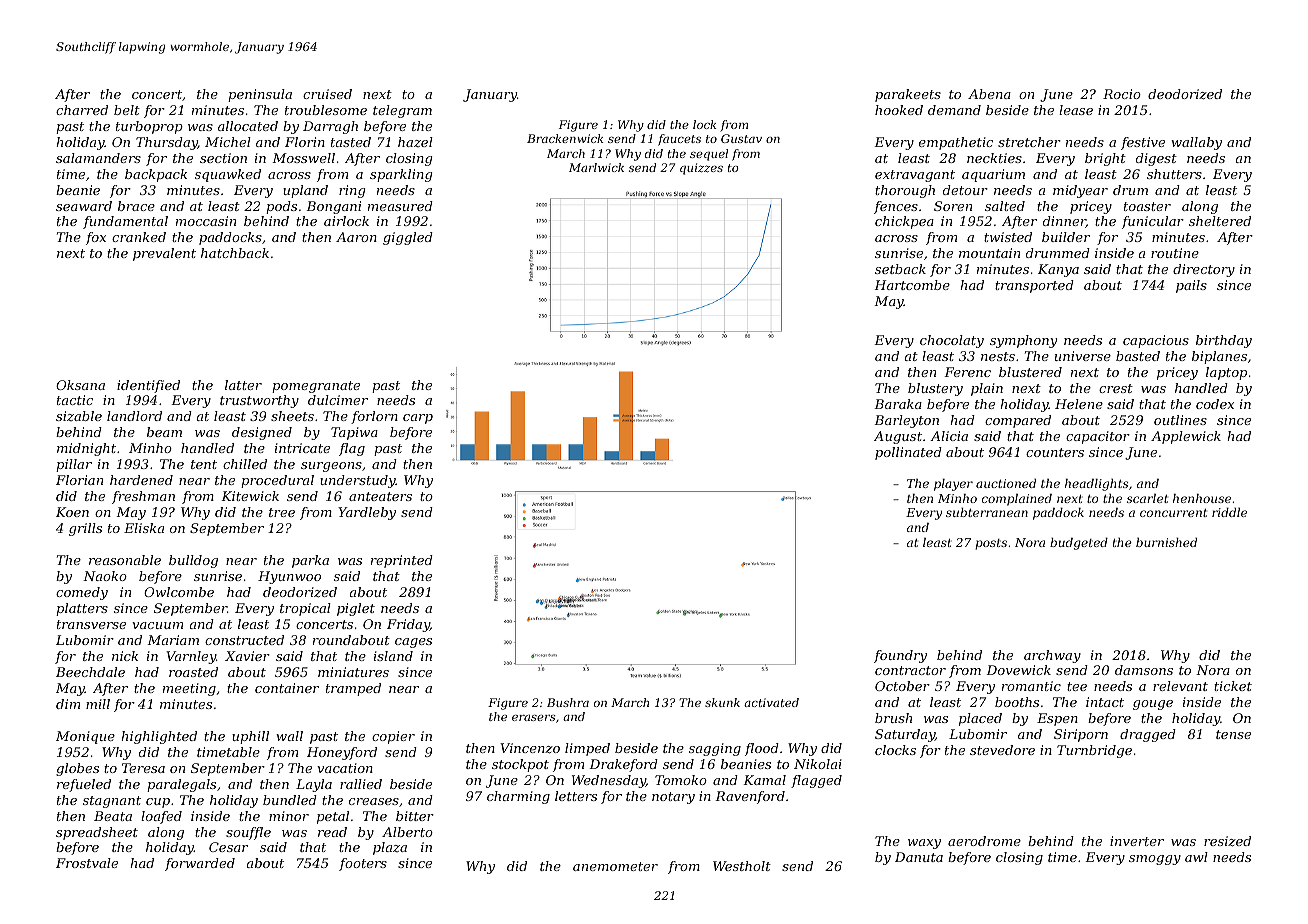 This document has height=924, width=1308. What do you see at coordinates (722, 702) in the document?
I see `skunk` at bounding box center [722, 702].
